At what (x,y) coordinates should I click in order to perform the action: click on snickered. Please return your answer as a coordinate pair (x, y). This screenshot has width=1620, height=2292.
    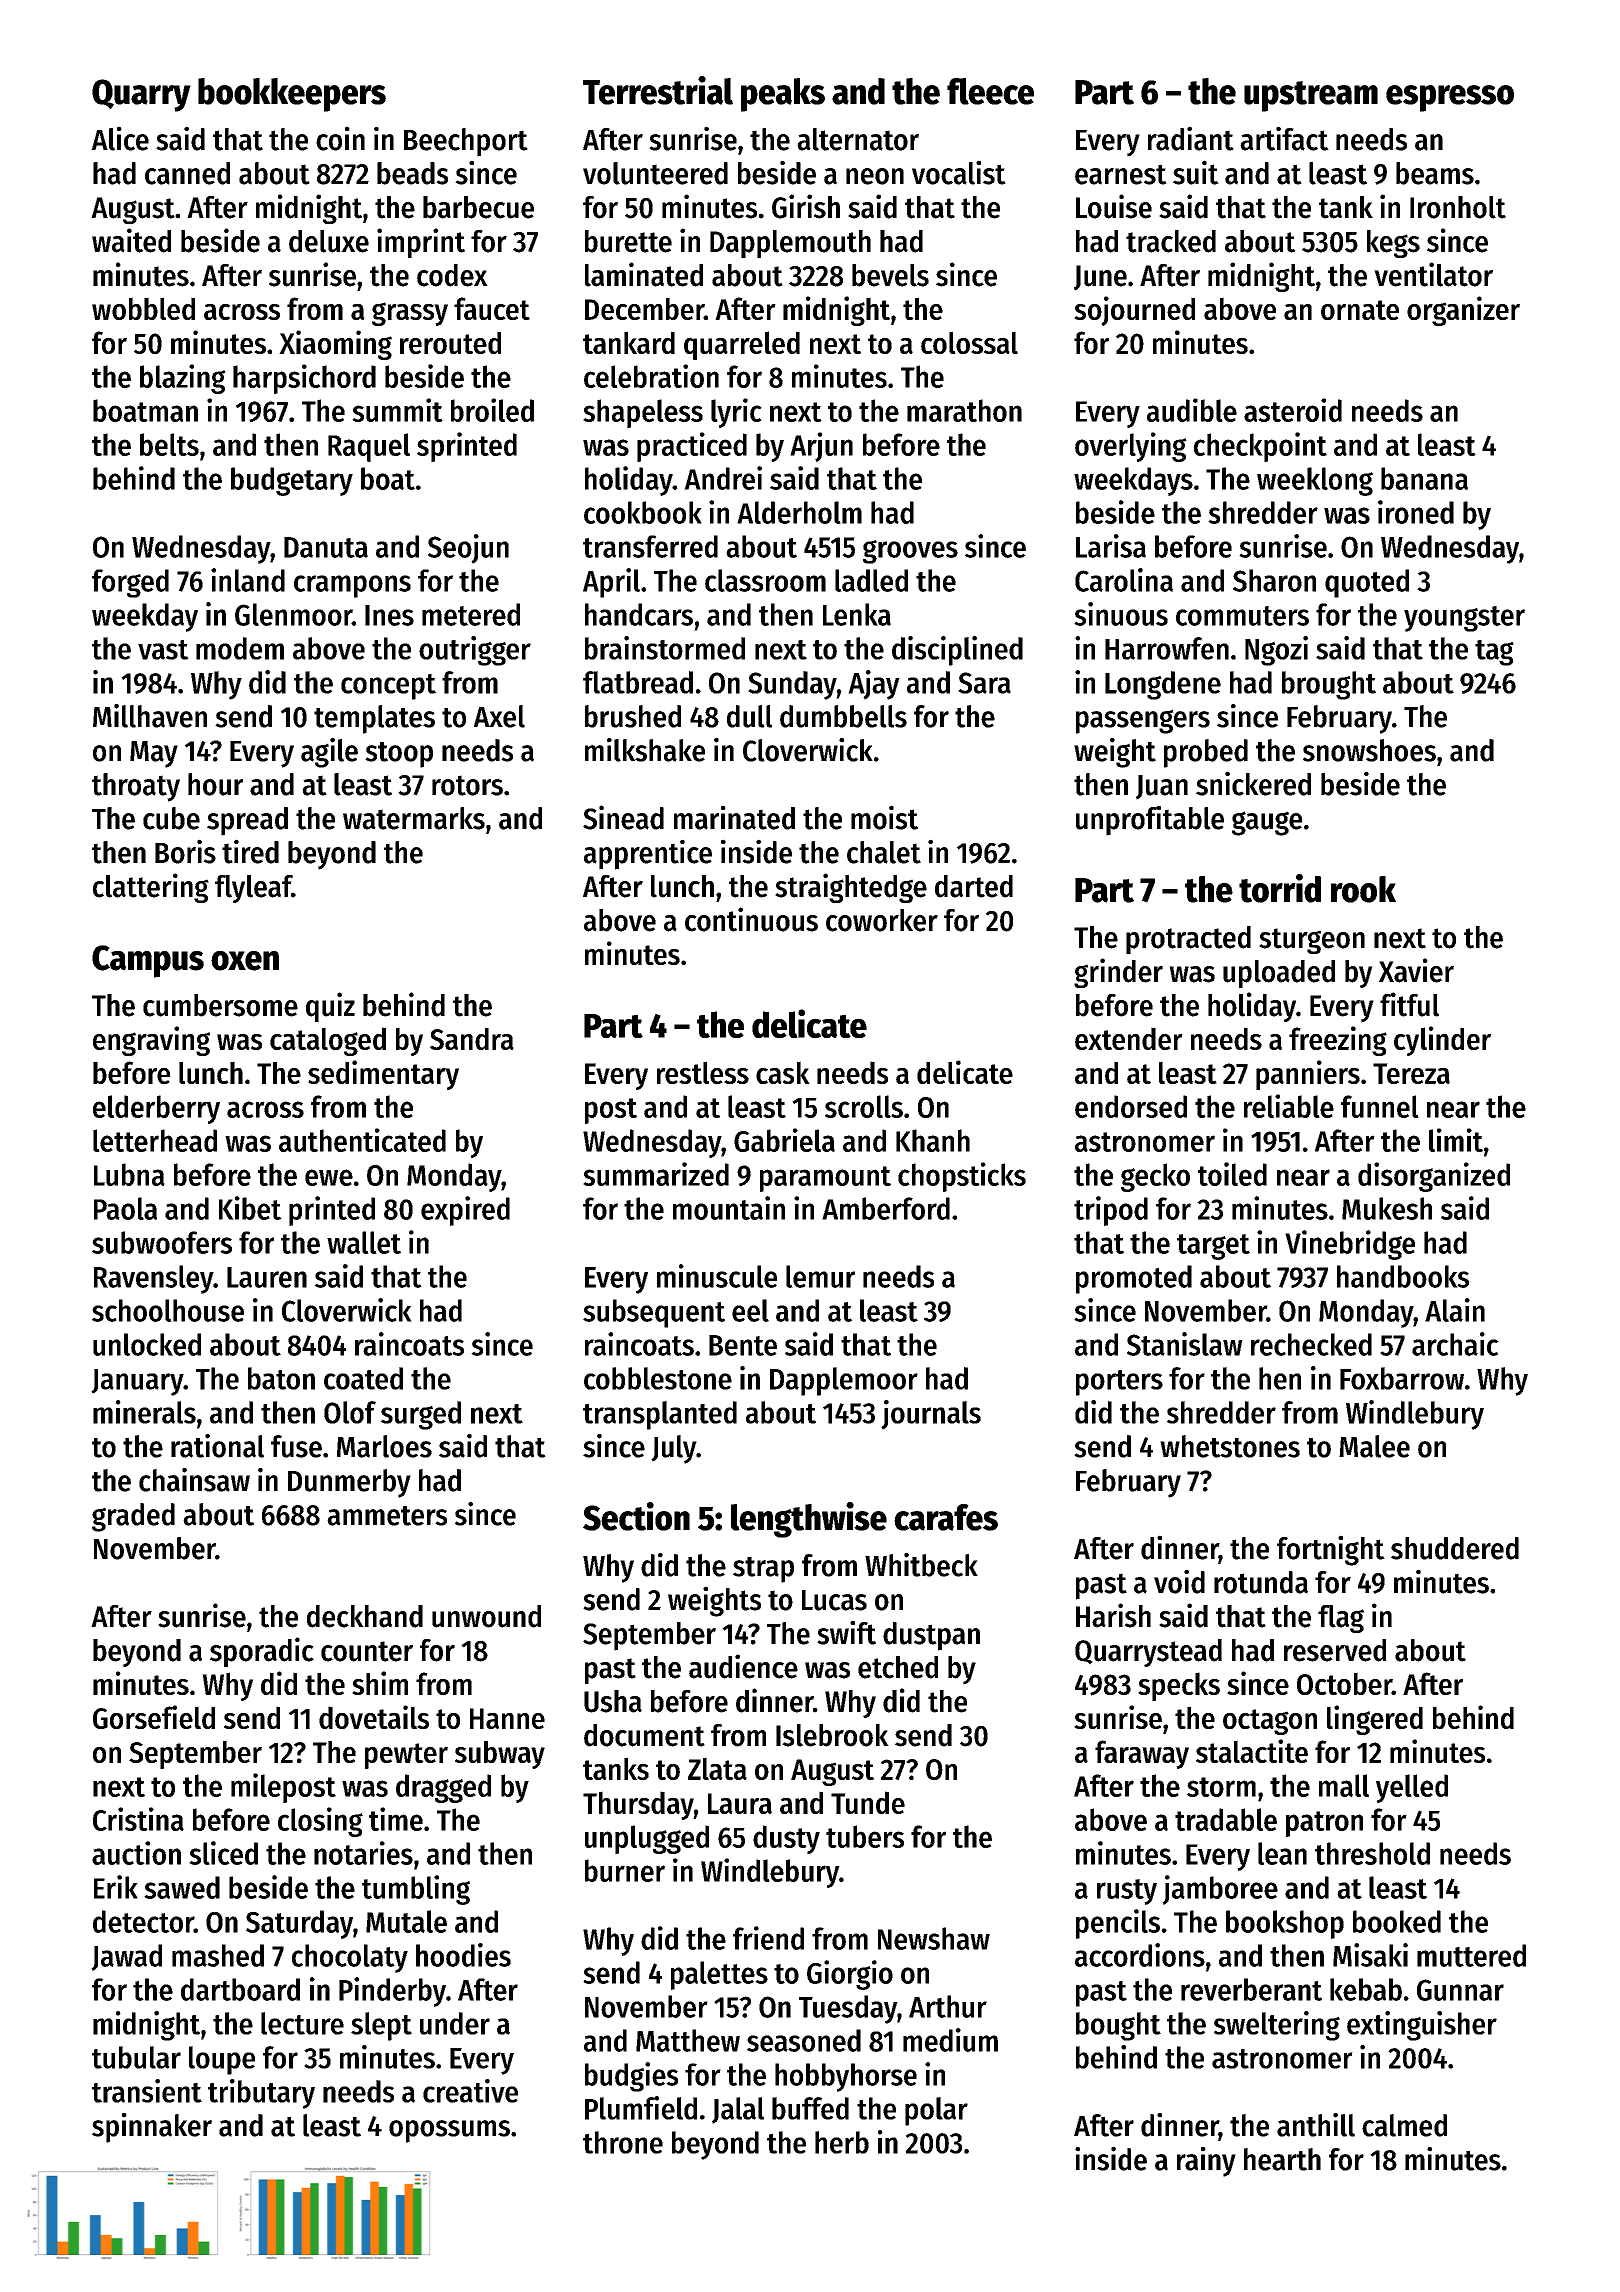
    Looking at the image, I should click on (1253, 783).
